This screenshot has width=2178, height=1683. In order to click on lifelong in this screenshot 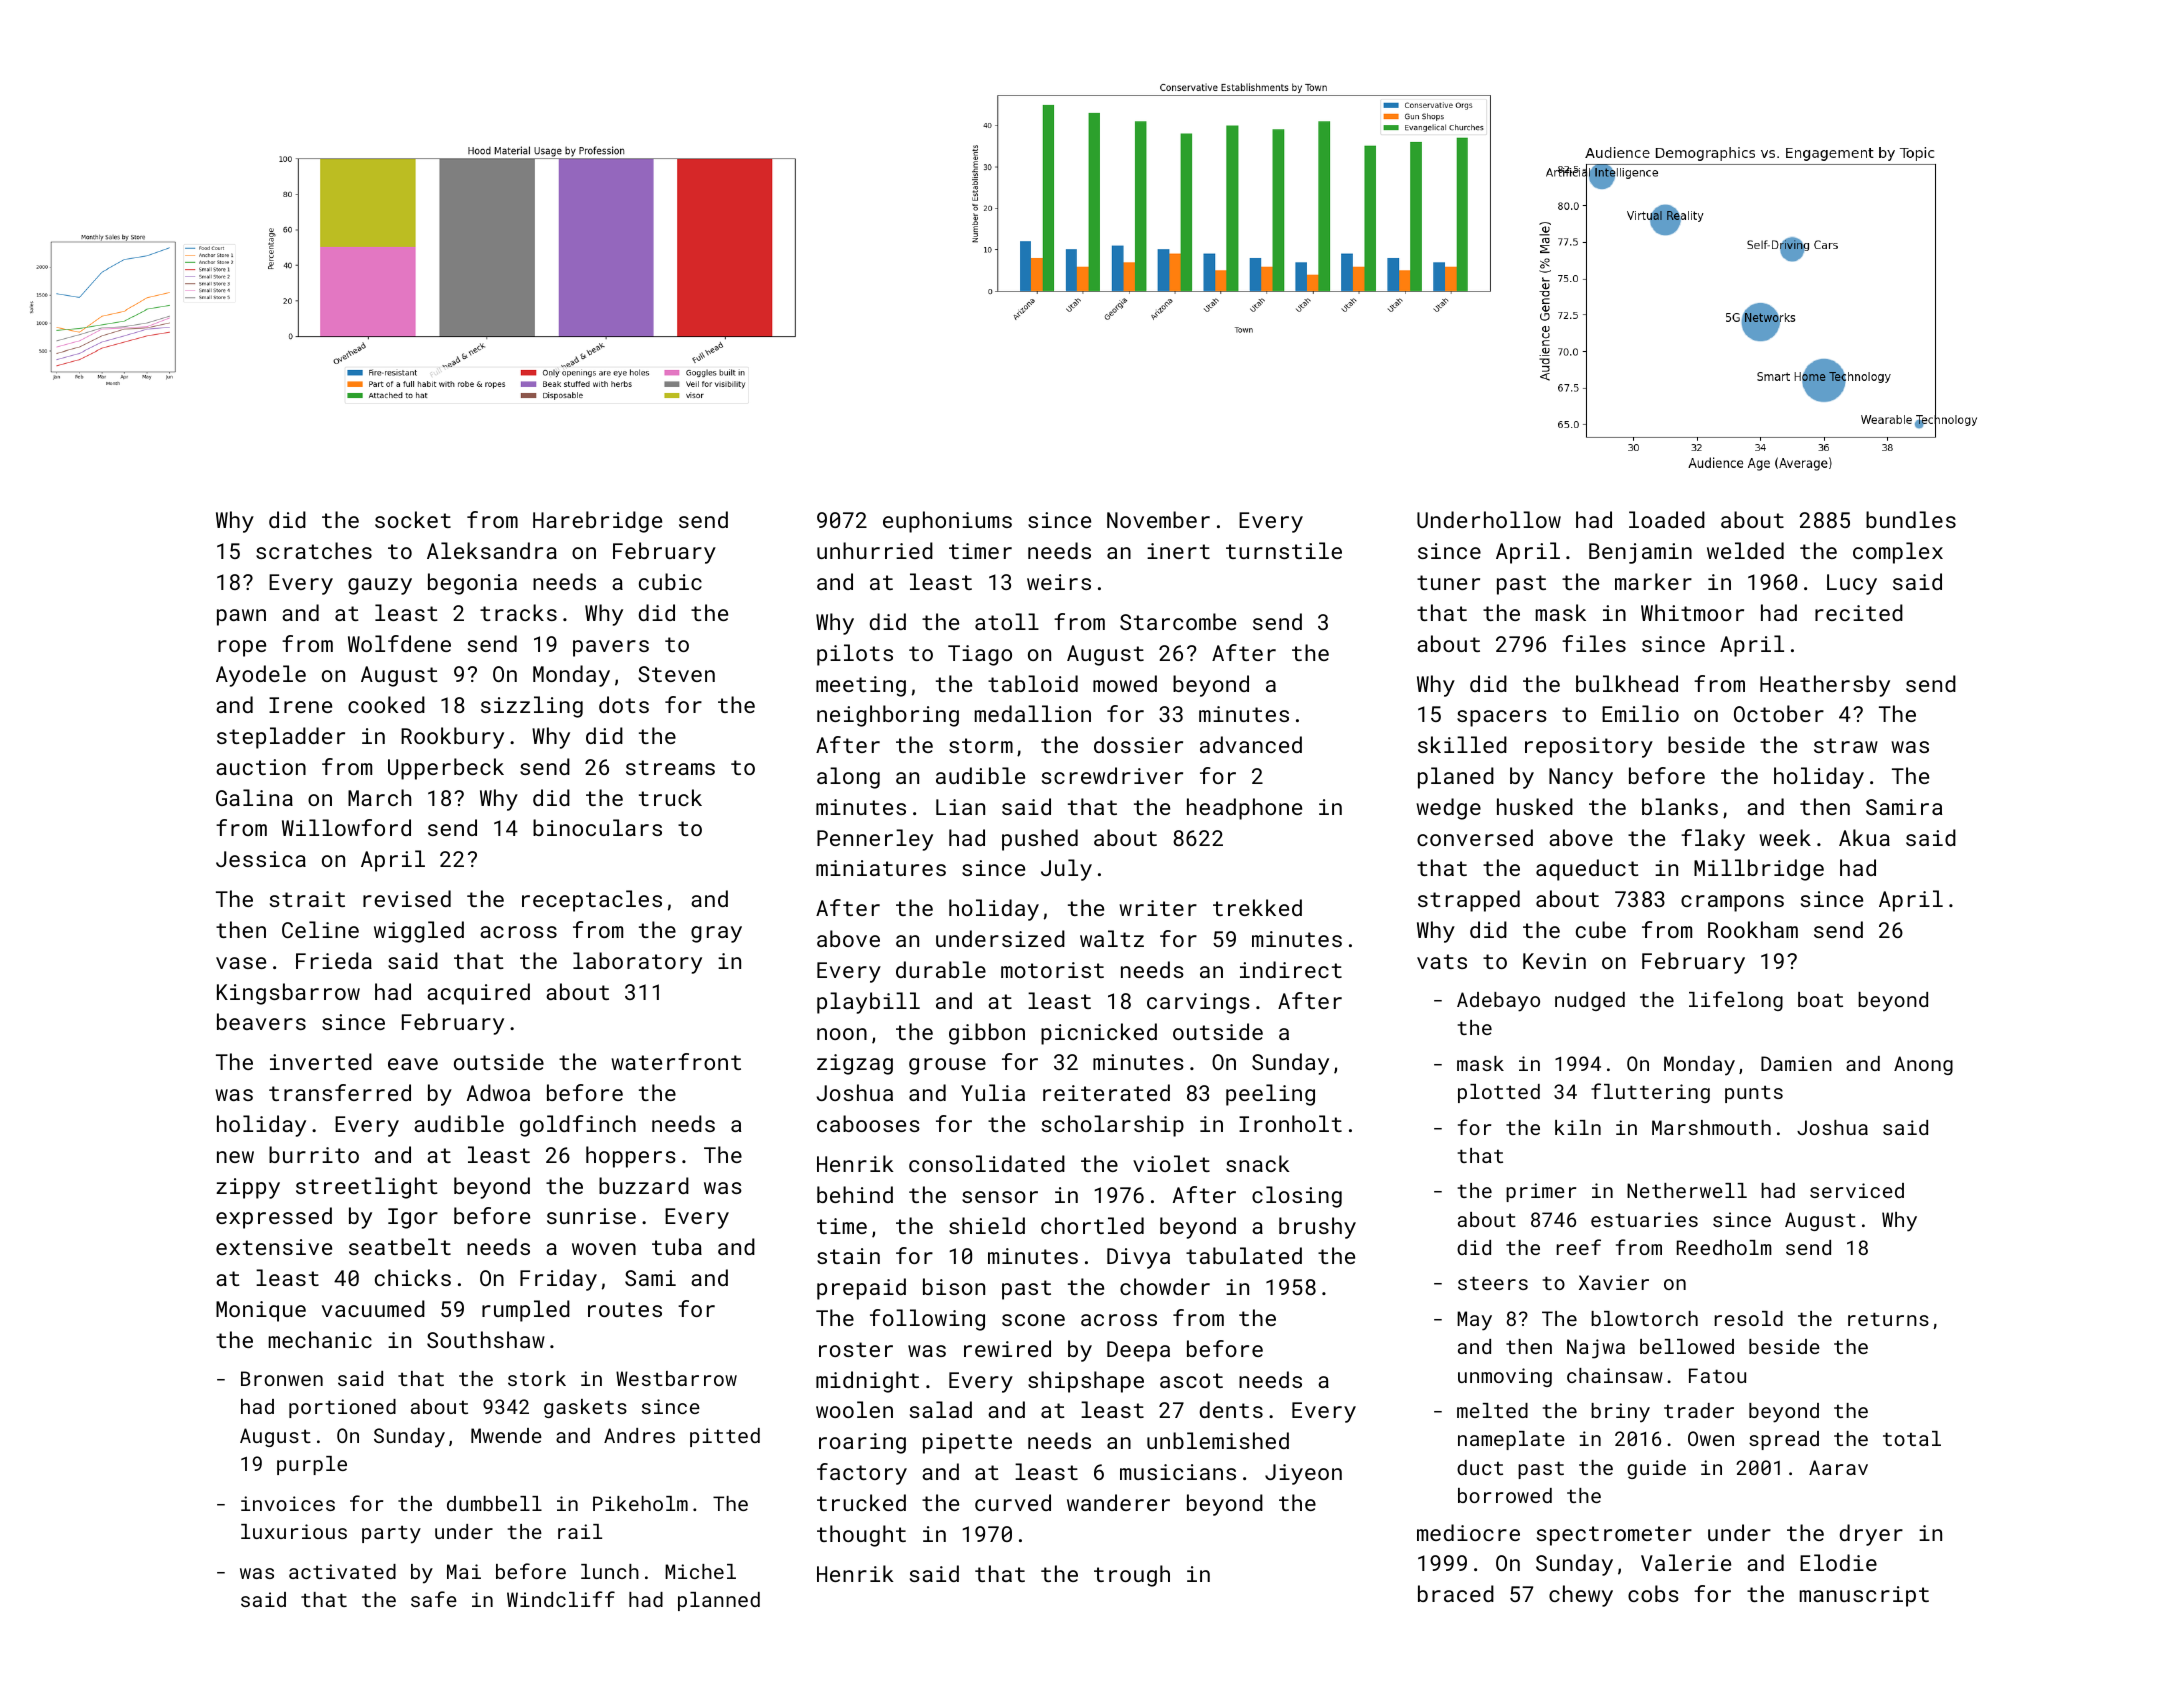, I will do `click(1736, 1001)`.
